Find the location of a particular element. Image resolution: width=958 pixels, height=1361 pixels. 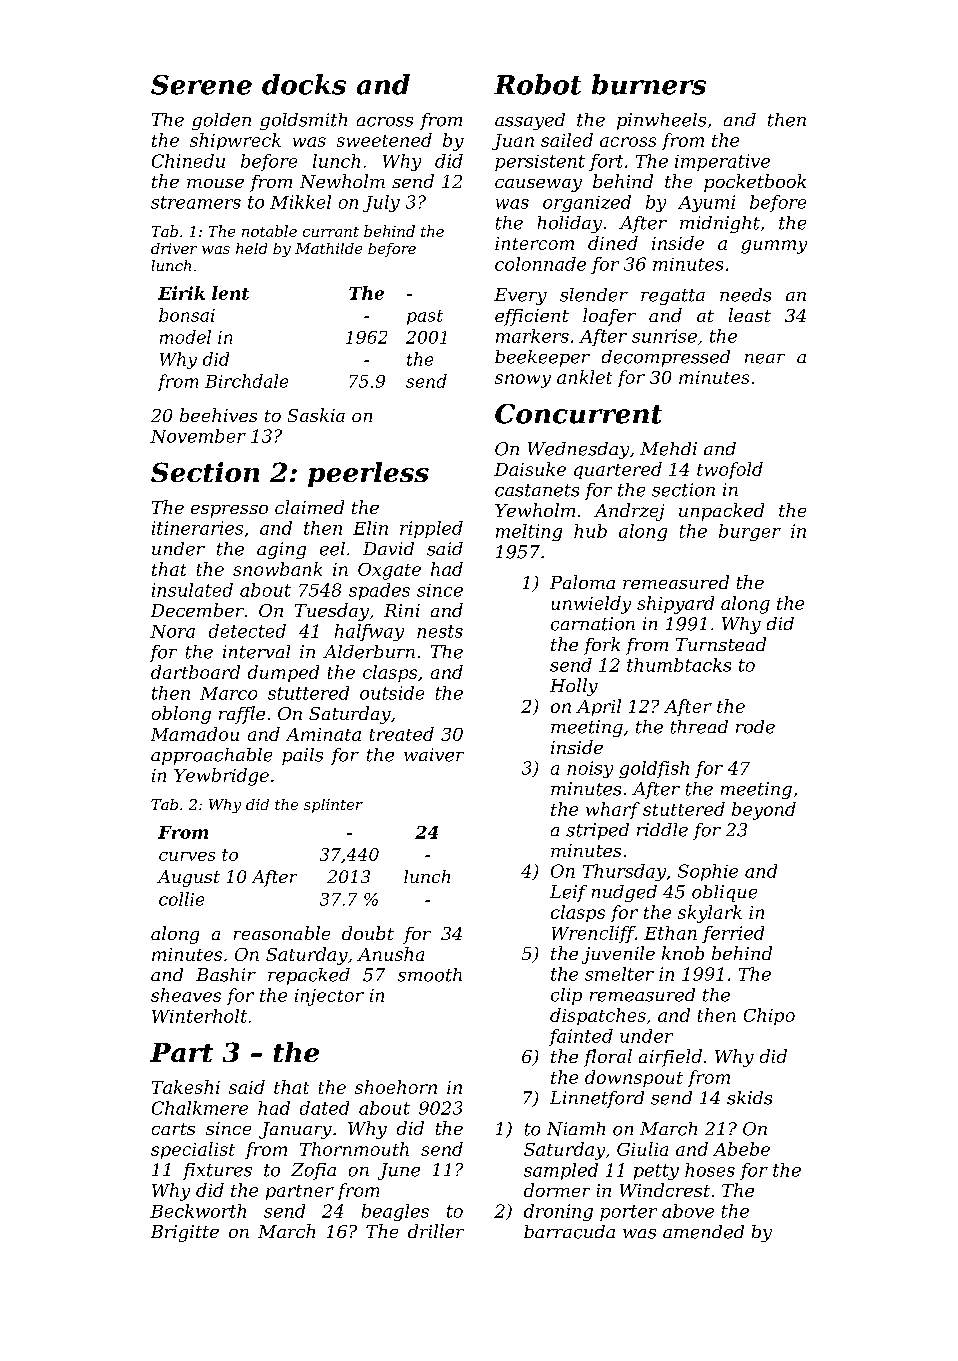

amended is located at coordinates (703, 1232).
